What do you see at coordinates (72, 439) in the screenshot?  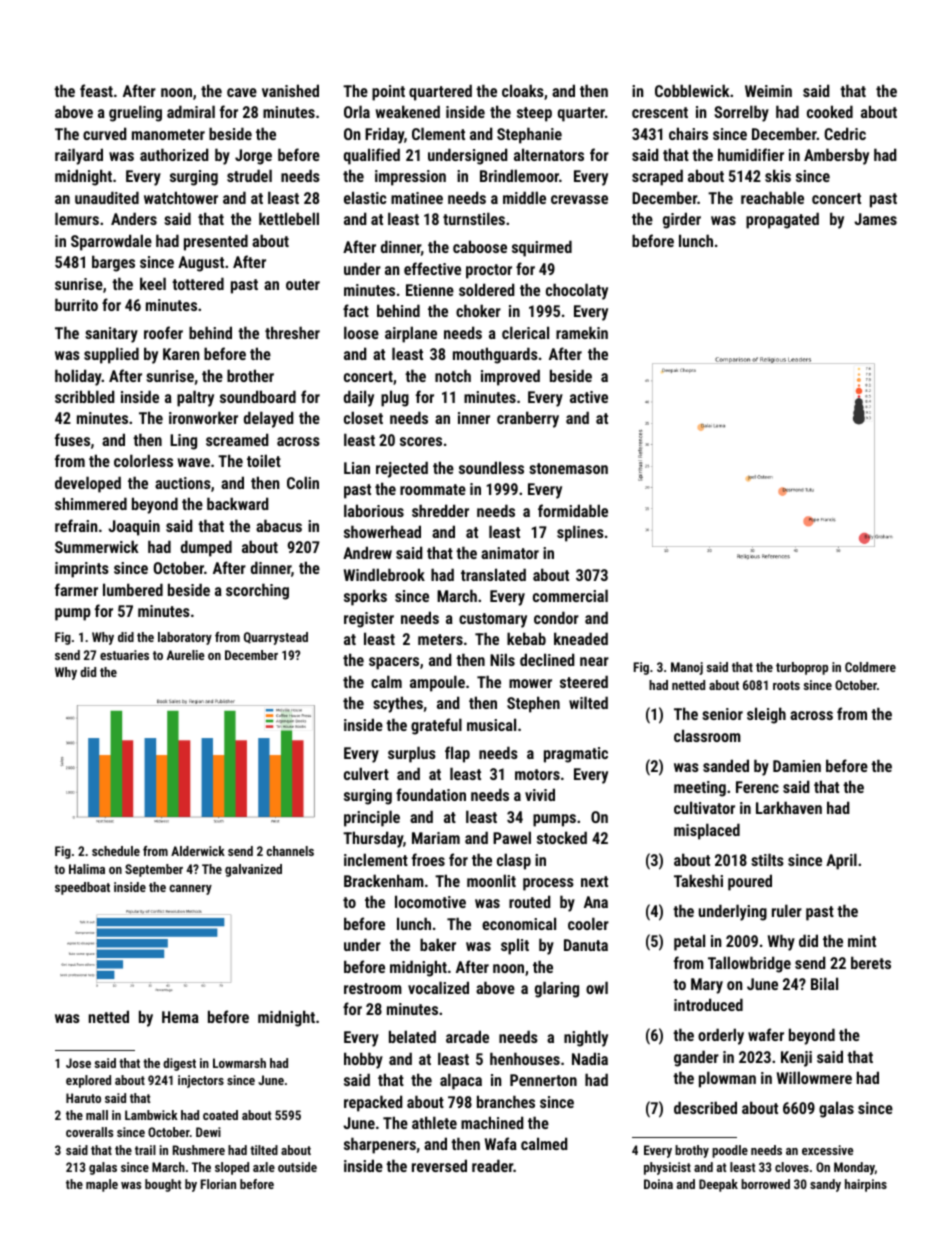 I see `fuses` at bounding box center [72, 439].
